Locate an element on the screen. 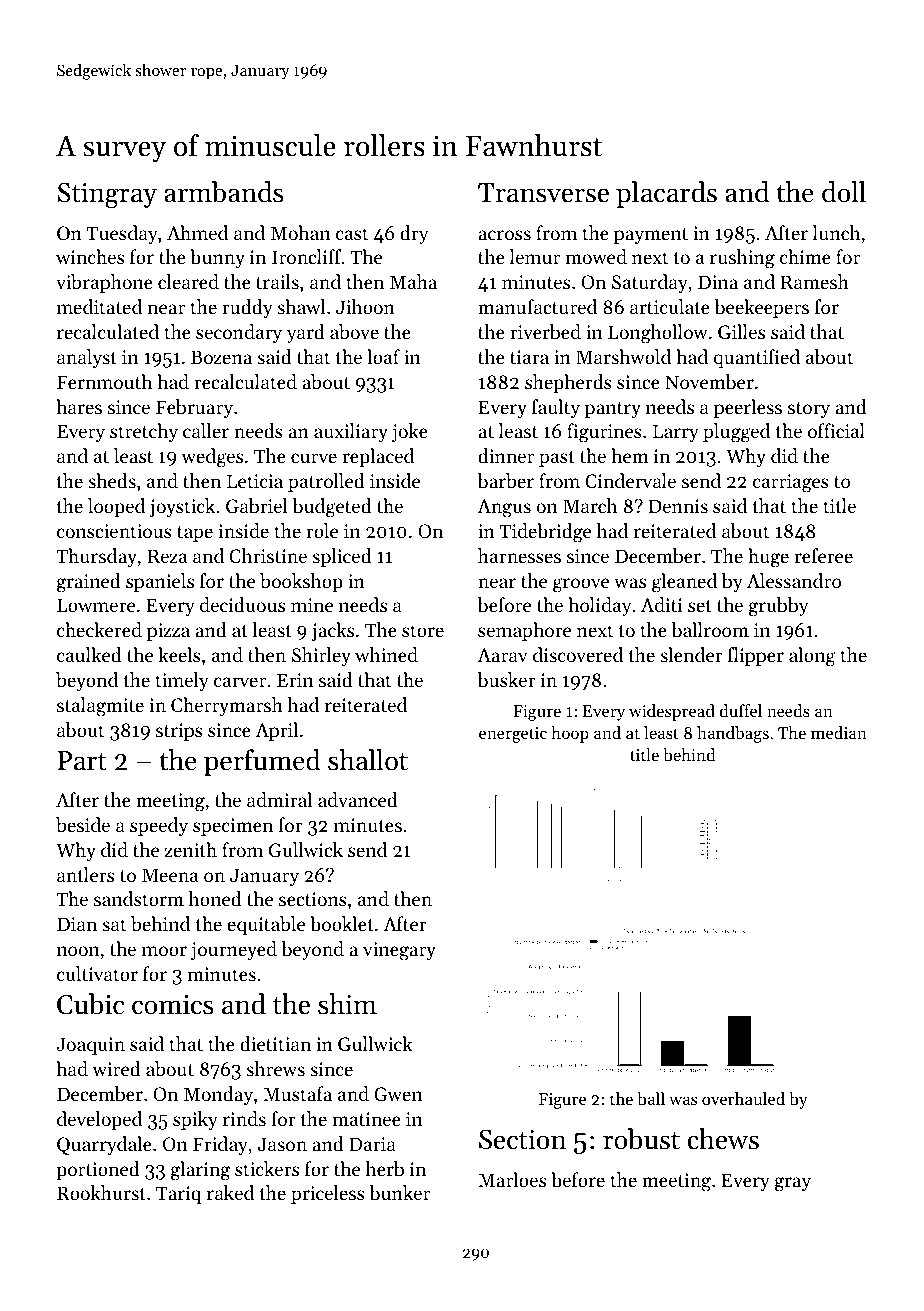  hoop is located at coordinates (570, 734).
